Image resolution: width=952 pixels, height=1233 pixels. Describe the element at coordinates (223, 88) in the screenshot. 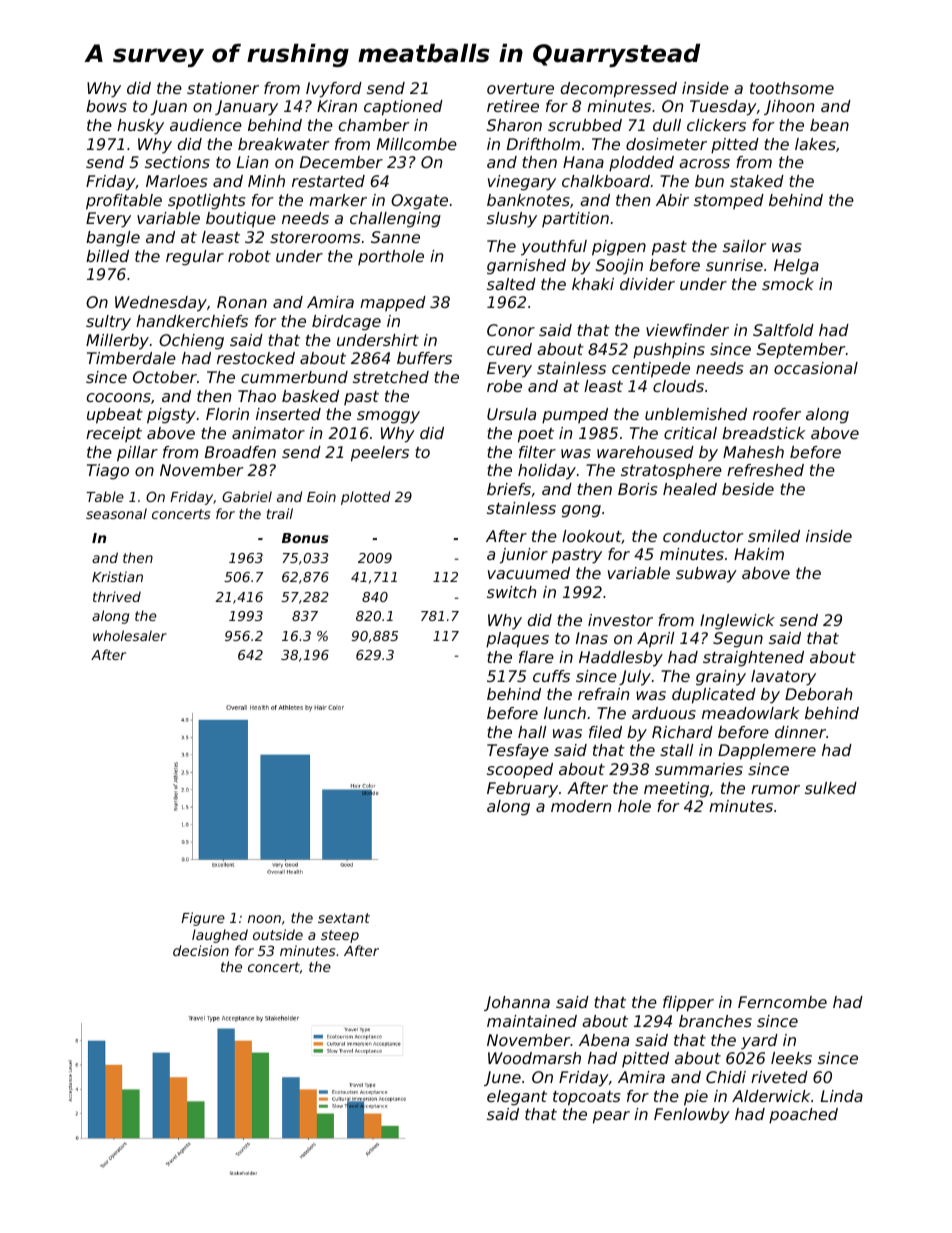

I see `stationer` at that location.
